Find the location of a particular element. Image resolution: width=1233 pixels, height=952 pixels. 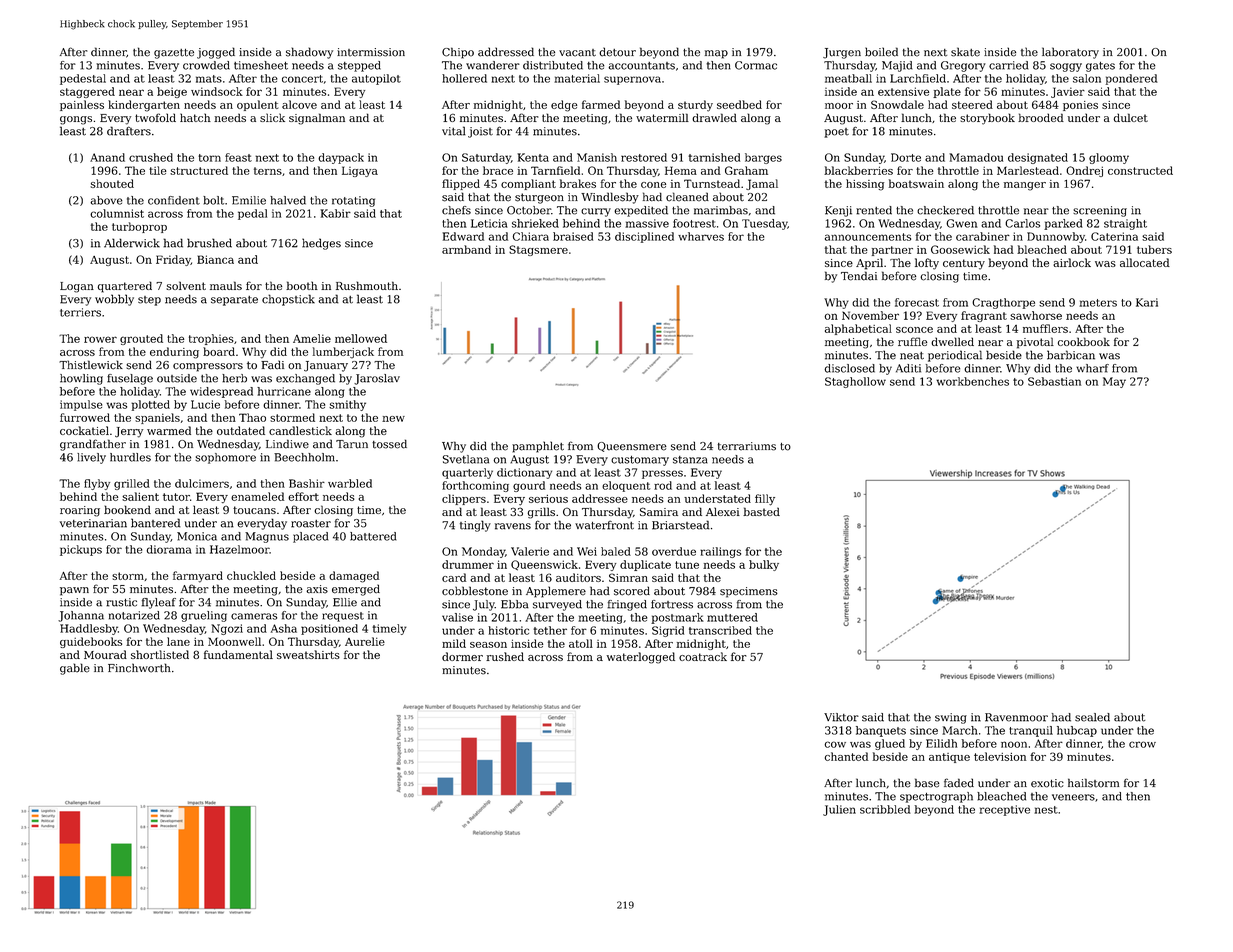

salient is located at coordinates (140, 496).
